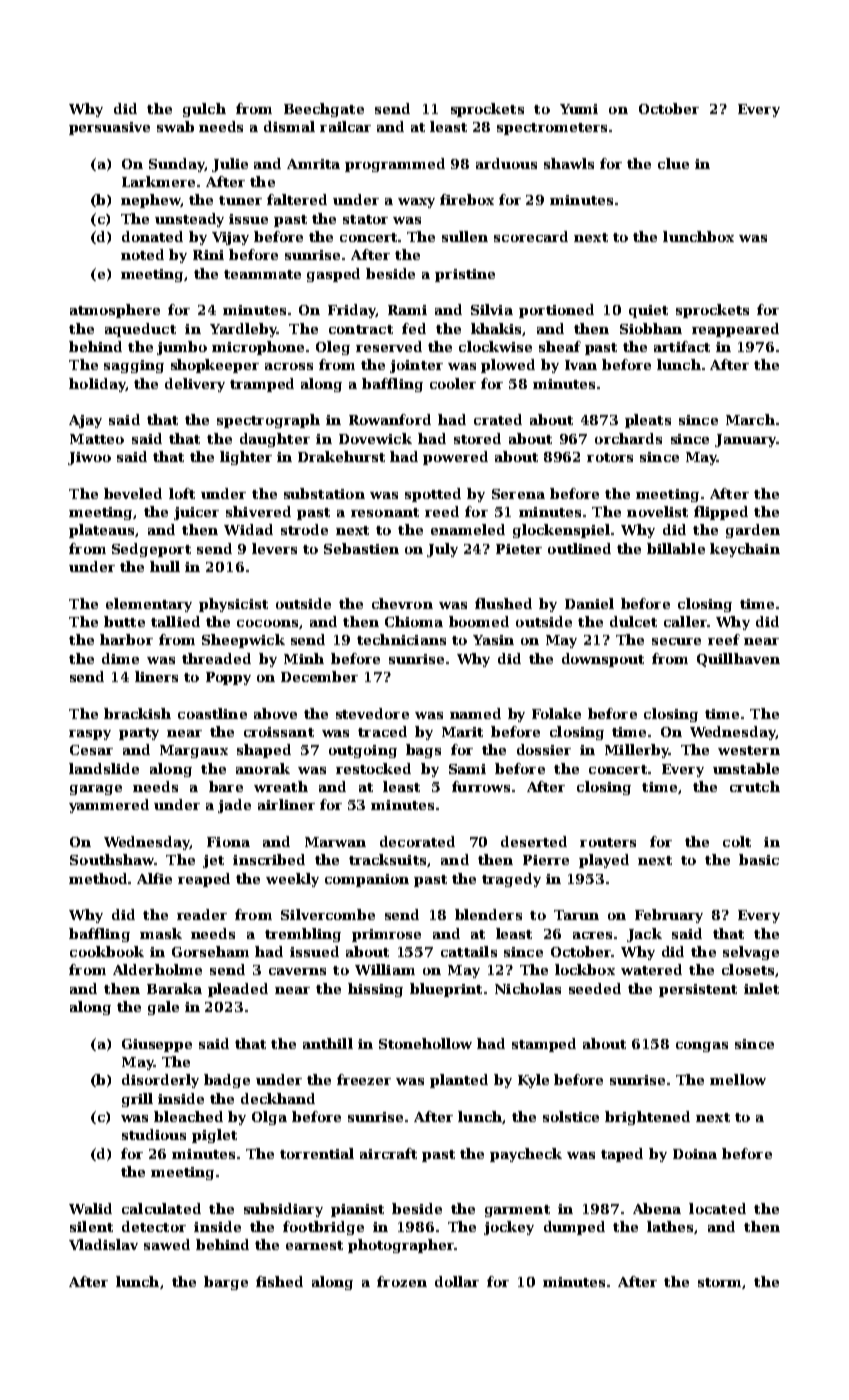 This screenshot has height=1400, width=849. Describe the element at coordinates (230, 165) in the screenshot. I see `Julie` at that location.
